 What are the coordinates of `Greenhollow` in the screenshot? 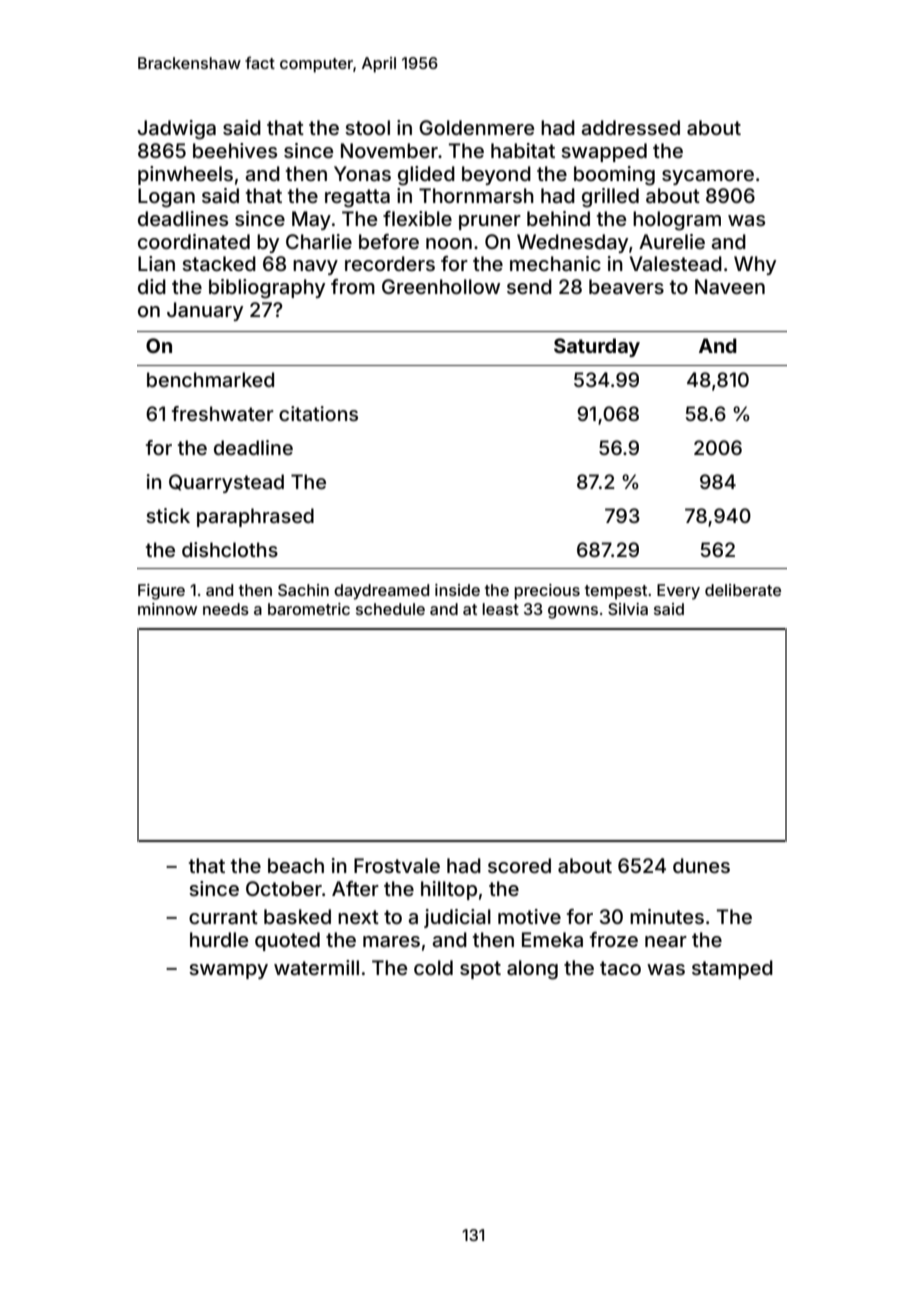 It's located at (441, 286).
